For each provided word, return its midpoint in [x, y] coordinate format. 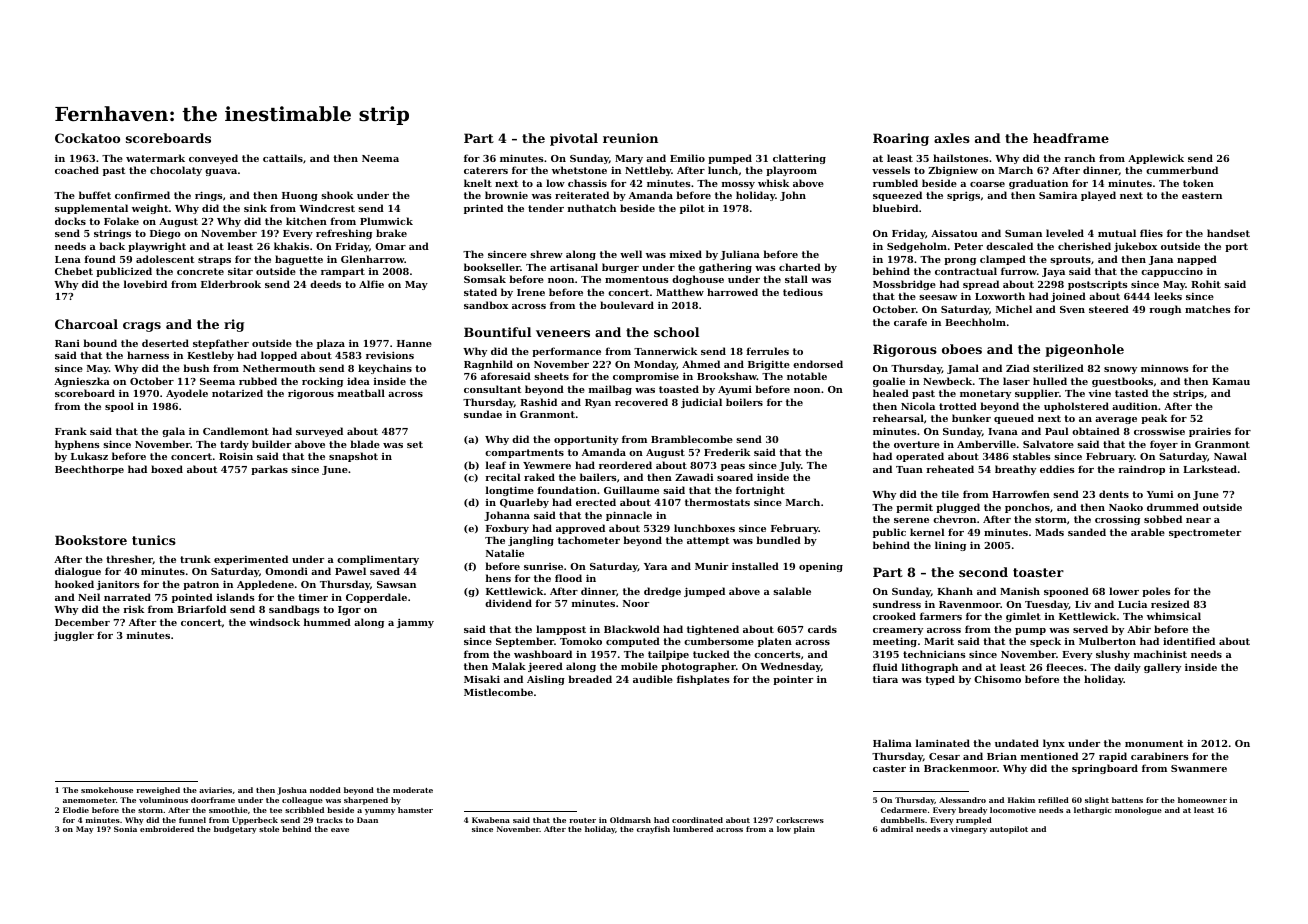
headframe [1071, 138]
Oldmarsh [630, 820]
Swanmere [1199, 768]
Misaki [482, 679]
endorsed [818, 364]
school [676, 332]
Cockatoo [87, 138]
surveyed [319, 432]
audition [1135, 406]
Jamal [963, 369]
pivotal [574, 139]
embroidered [167, 829]
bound [100, 343]
